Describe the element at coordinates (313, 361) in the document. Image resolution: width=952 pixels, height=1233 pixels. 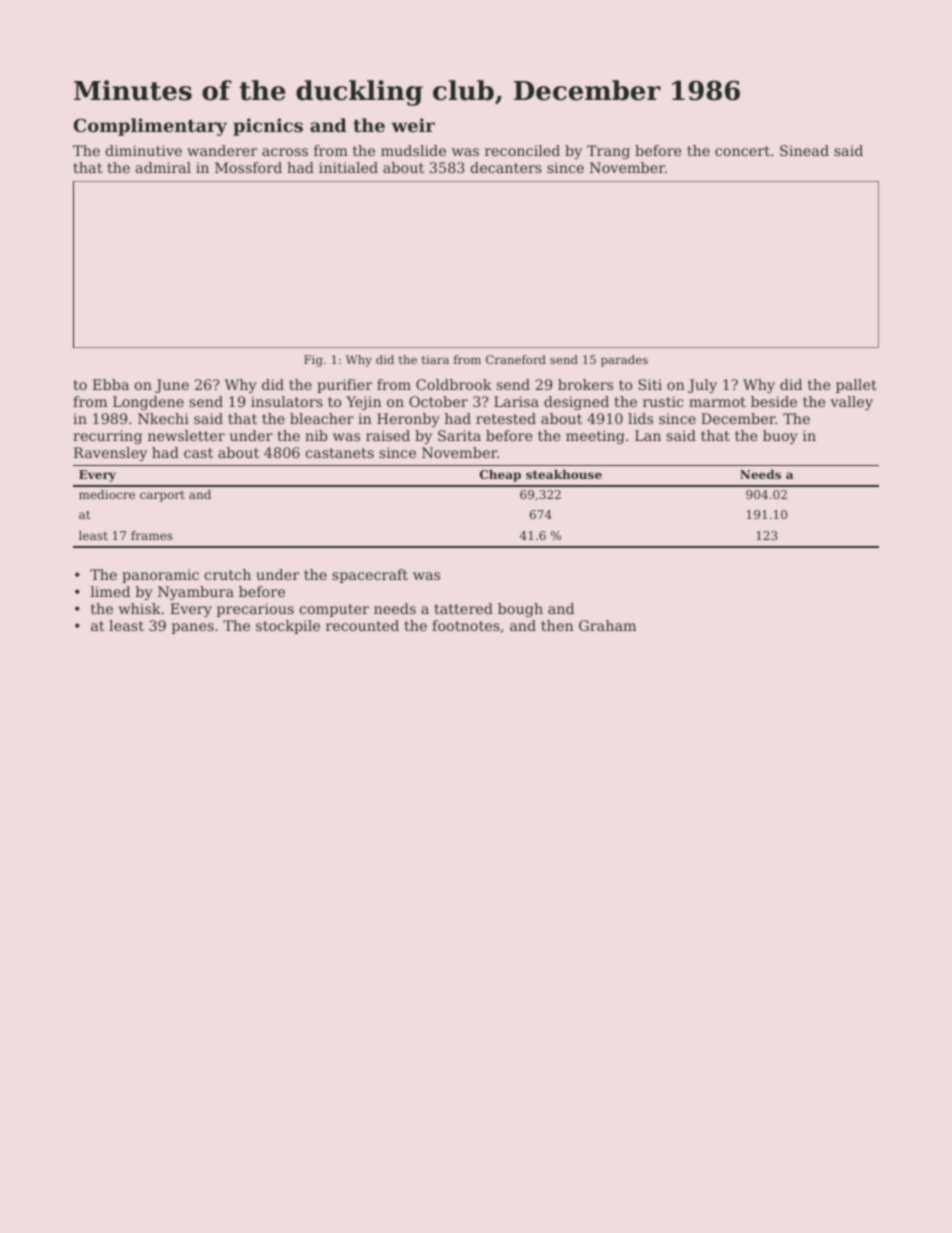
I see `Fig` at that location.
